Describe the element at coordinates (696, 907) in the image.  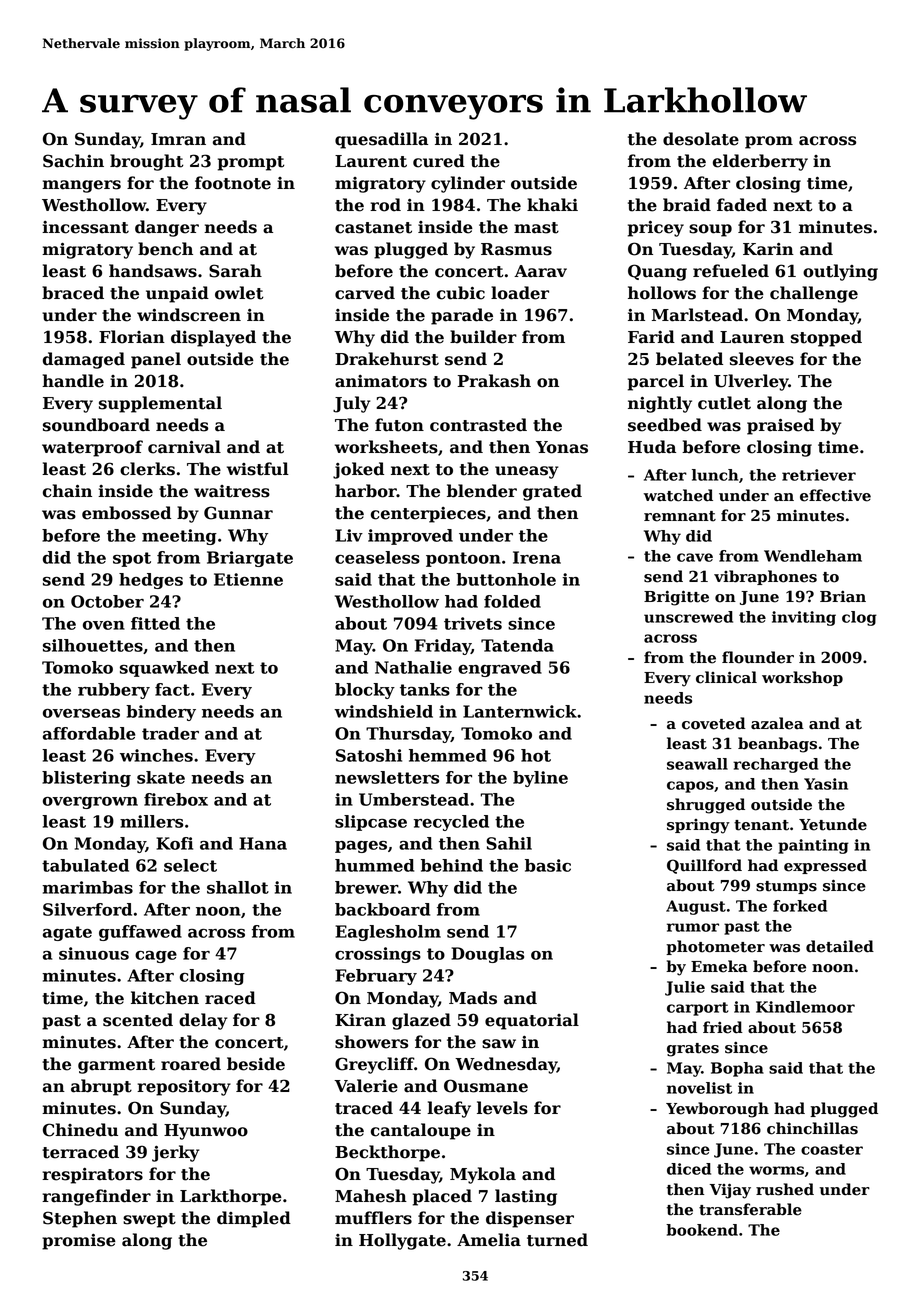
I see `August` at that location.
